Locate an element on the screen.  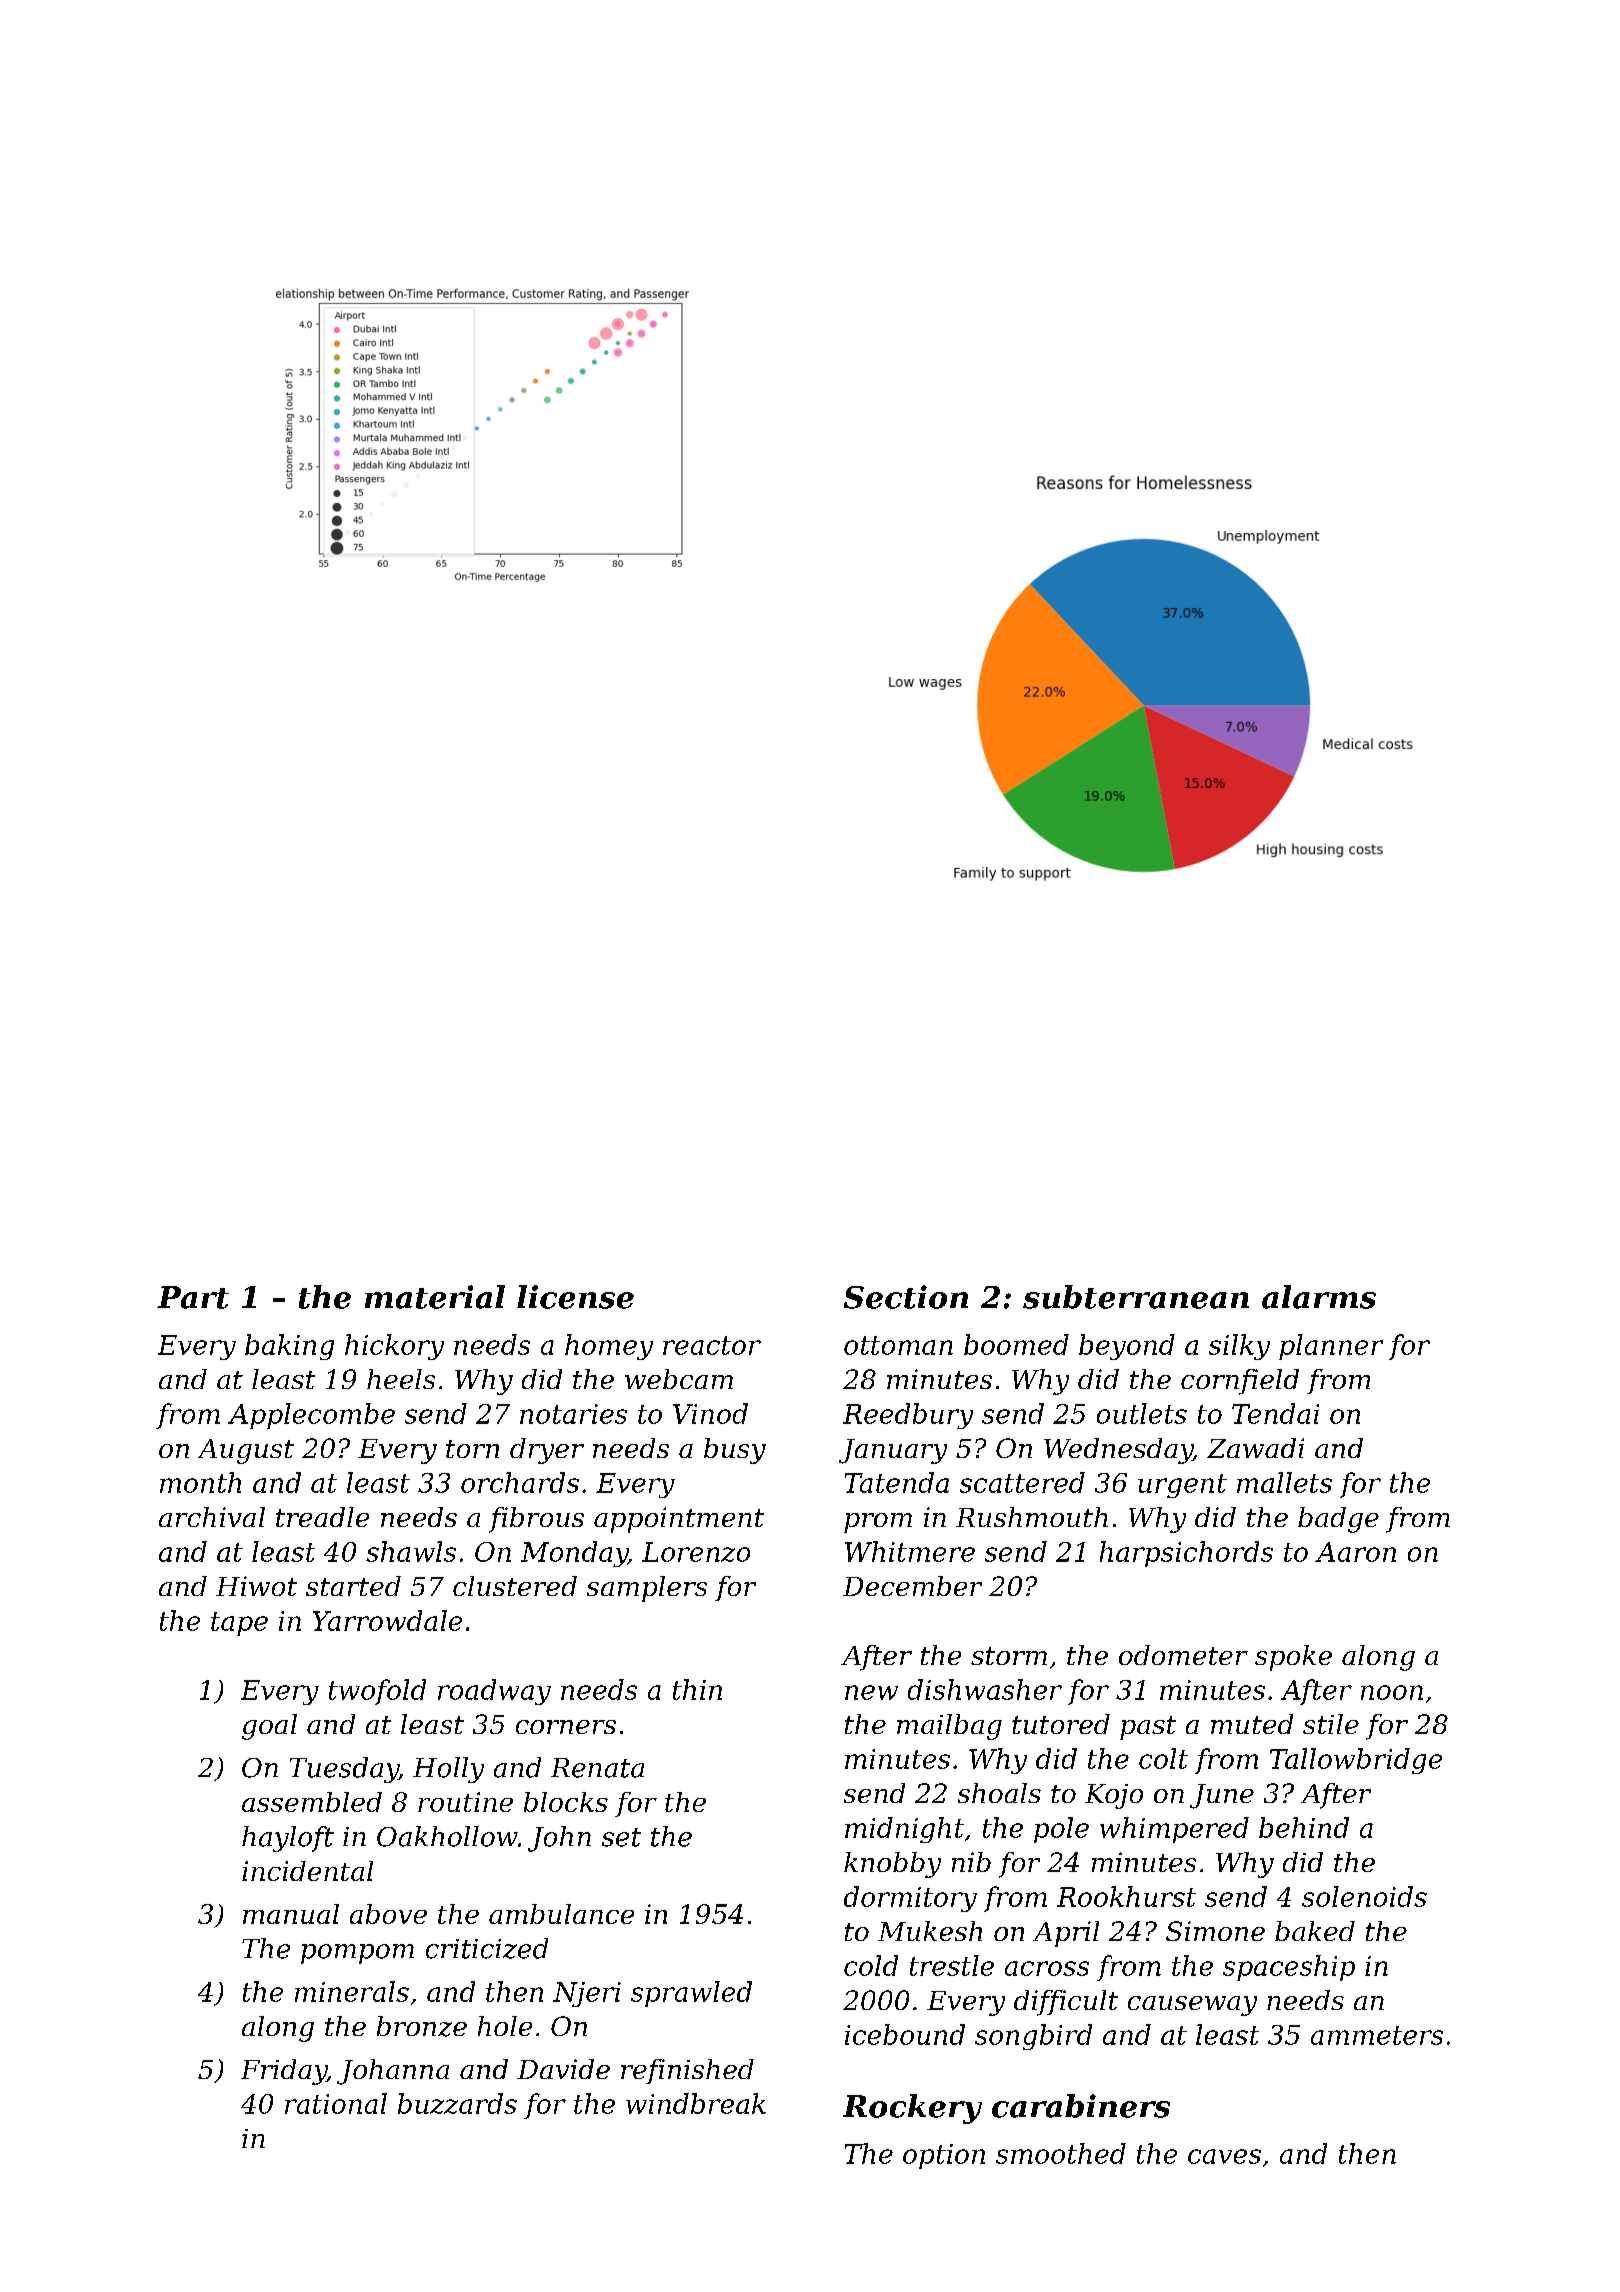
midnight is located at coordinates (904, 1830).
